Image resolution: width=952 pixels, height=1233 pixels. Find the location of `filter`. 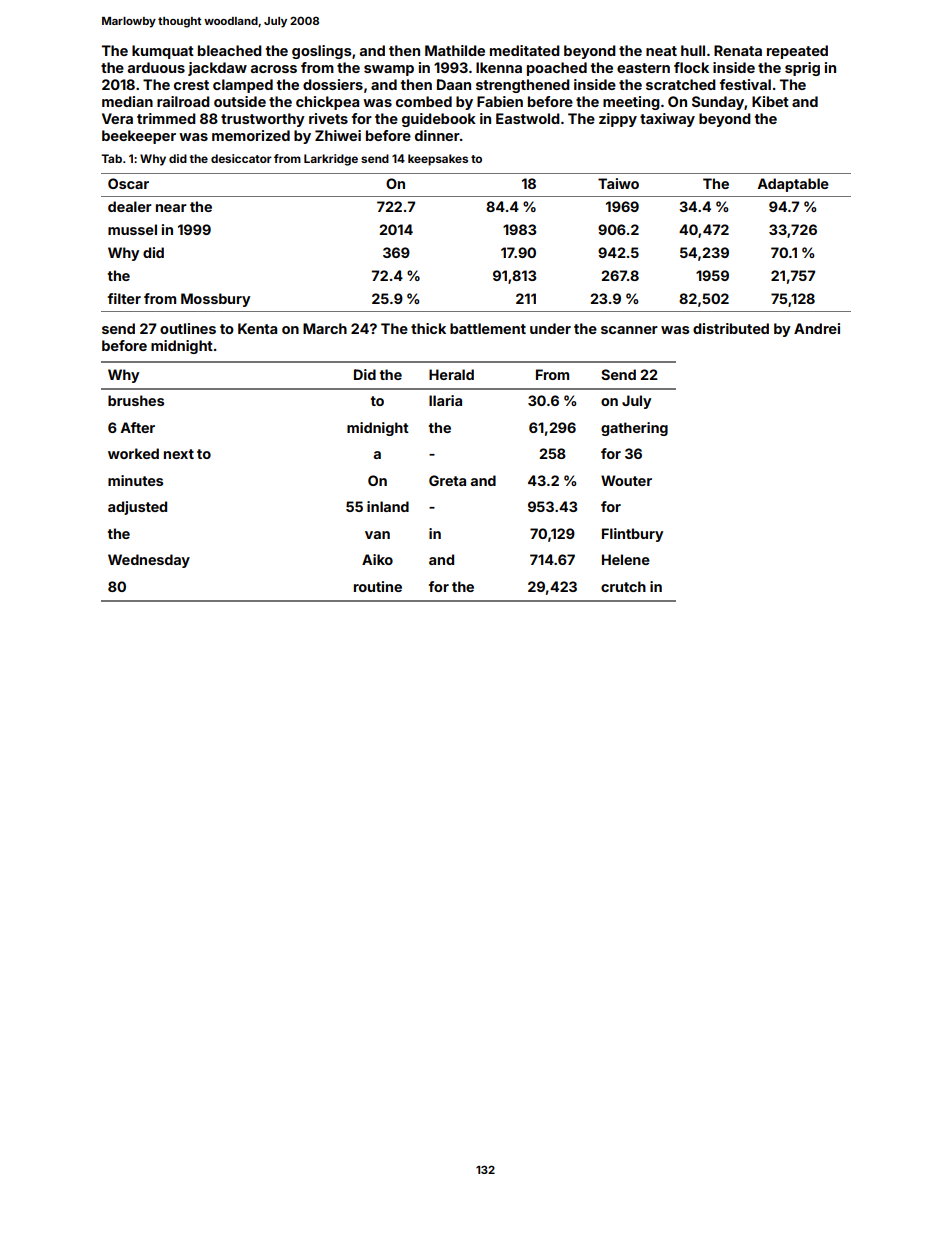

filter is located at coordinates (124, 298).
